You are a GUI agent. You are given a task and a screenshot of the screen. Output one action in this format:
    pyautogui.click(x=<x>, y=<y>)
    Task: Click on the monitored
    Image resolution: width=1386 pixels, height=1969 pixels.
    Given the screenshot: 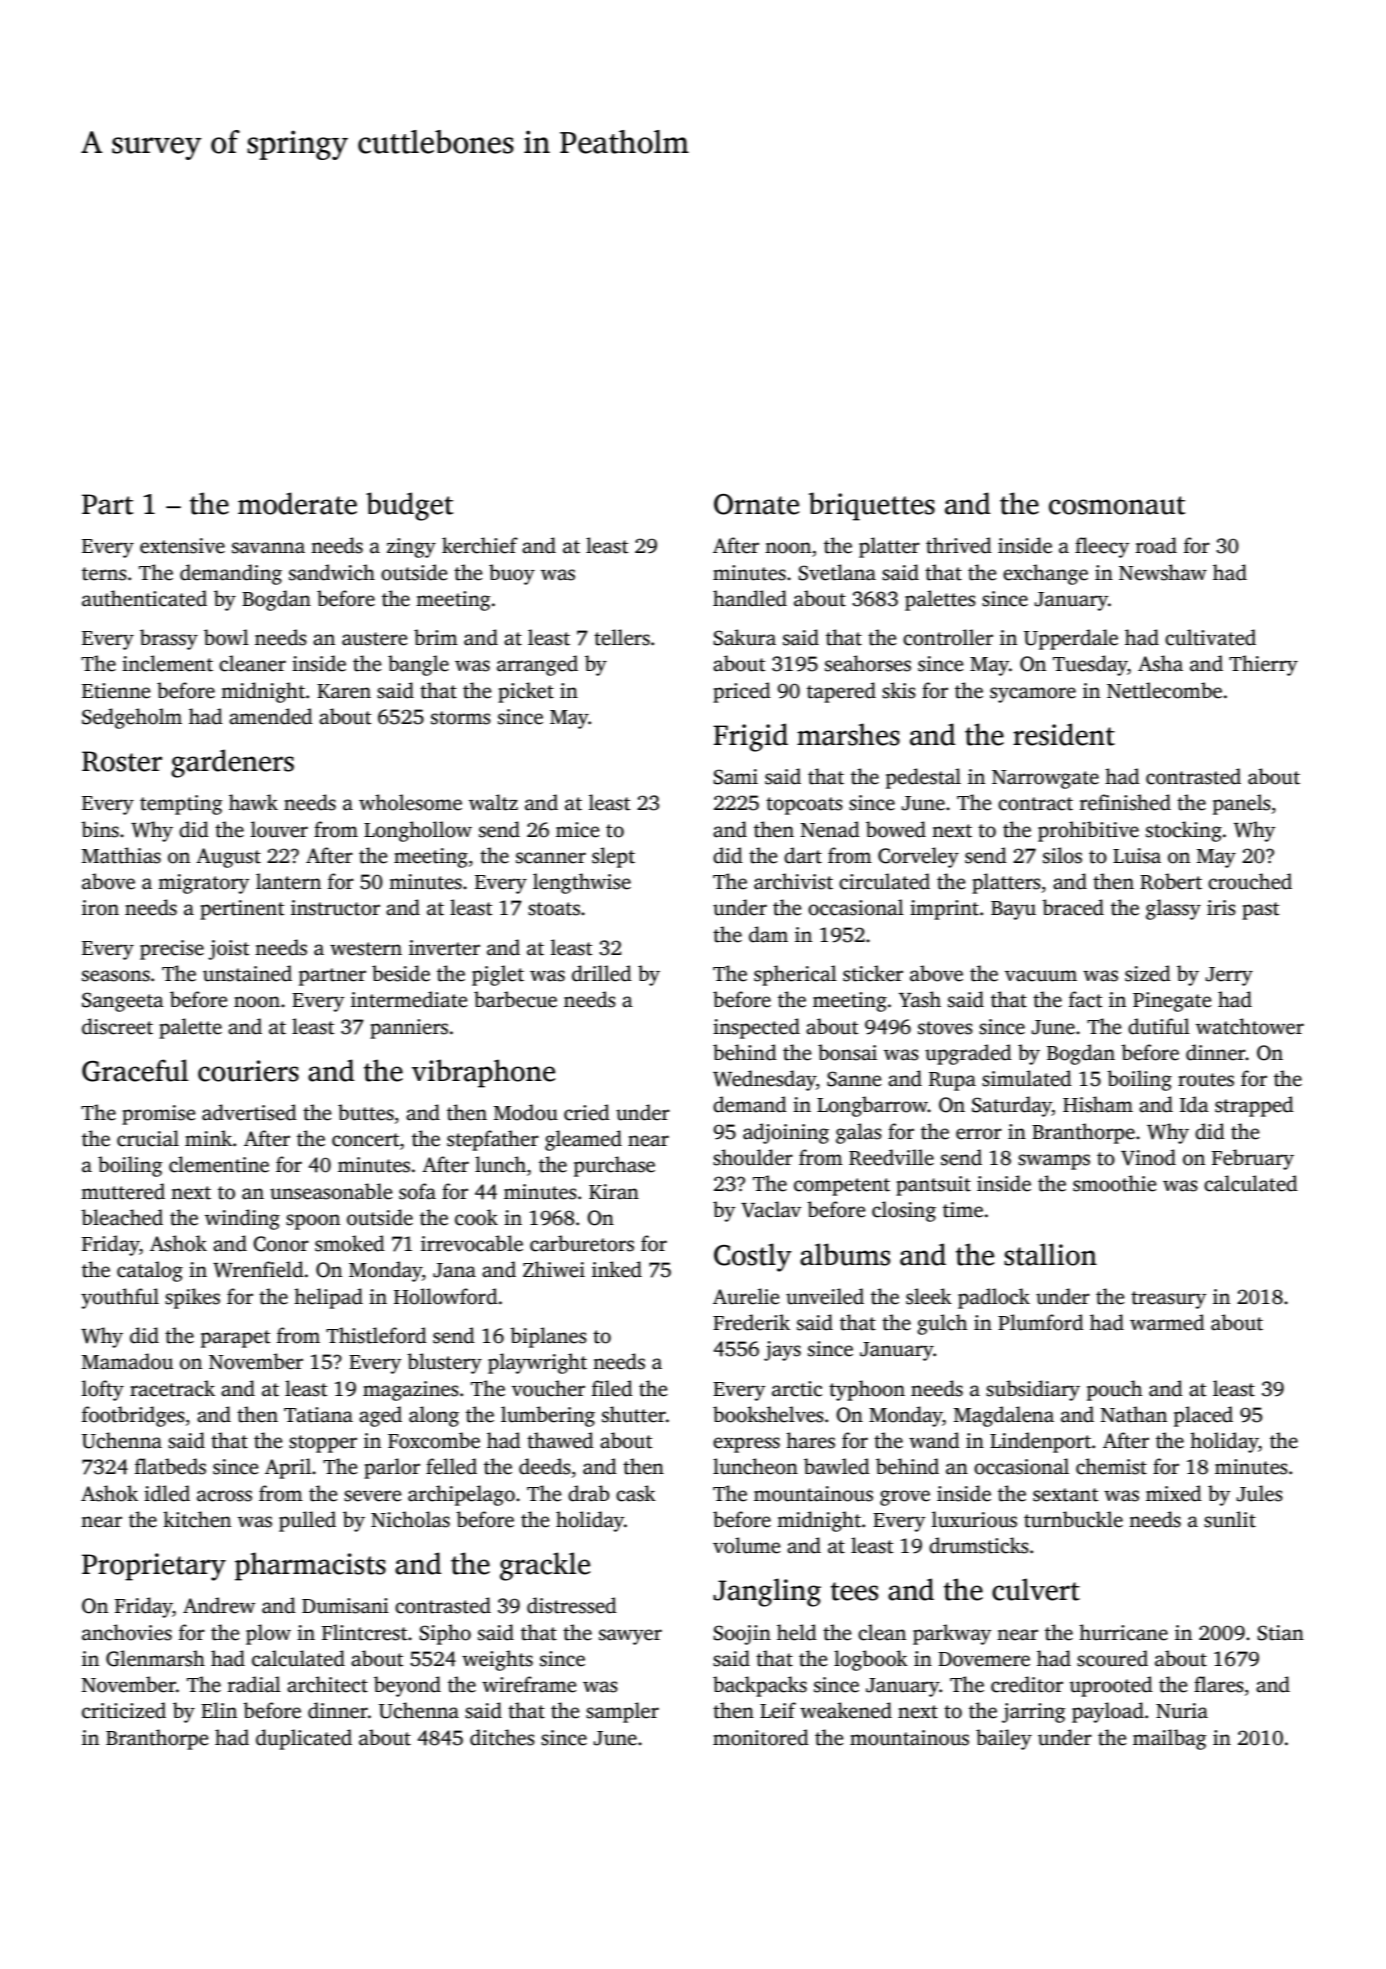 What is the action you would take?
    pyautogui.click(x=761, y=1737)
